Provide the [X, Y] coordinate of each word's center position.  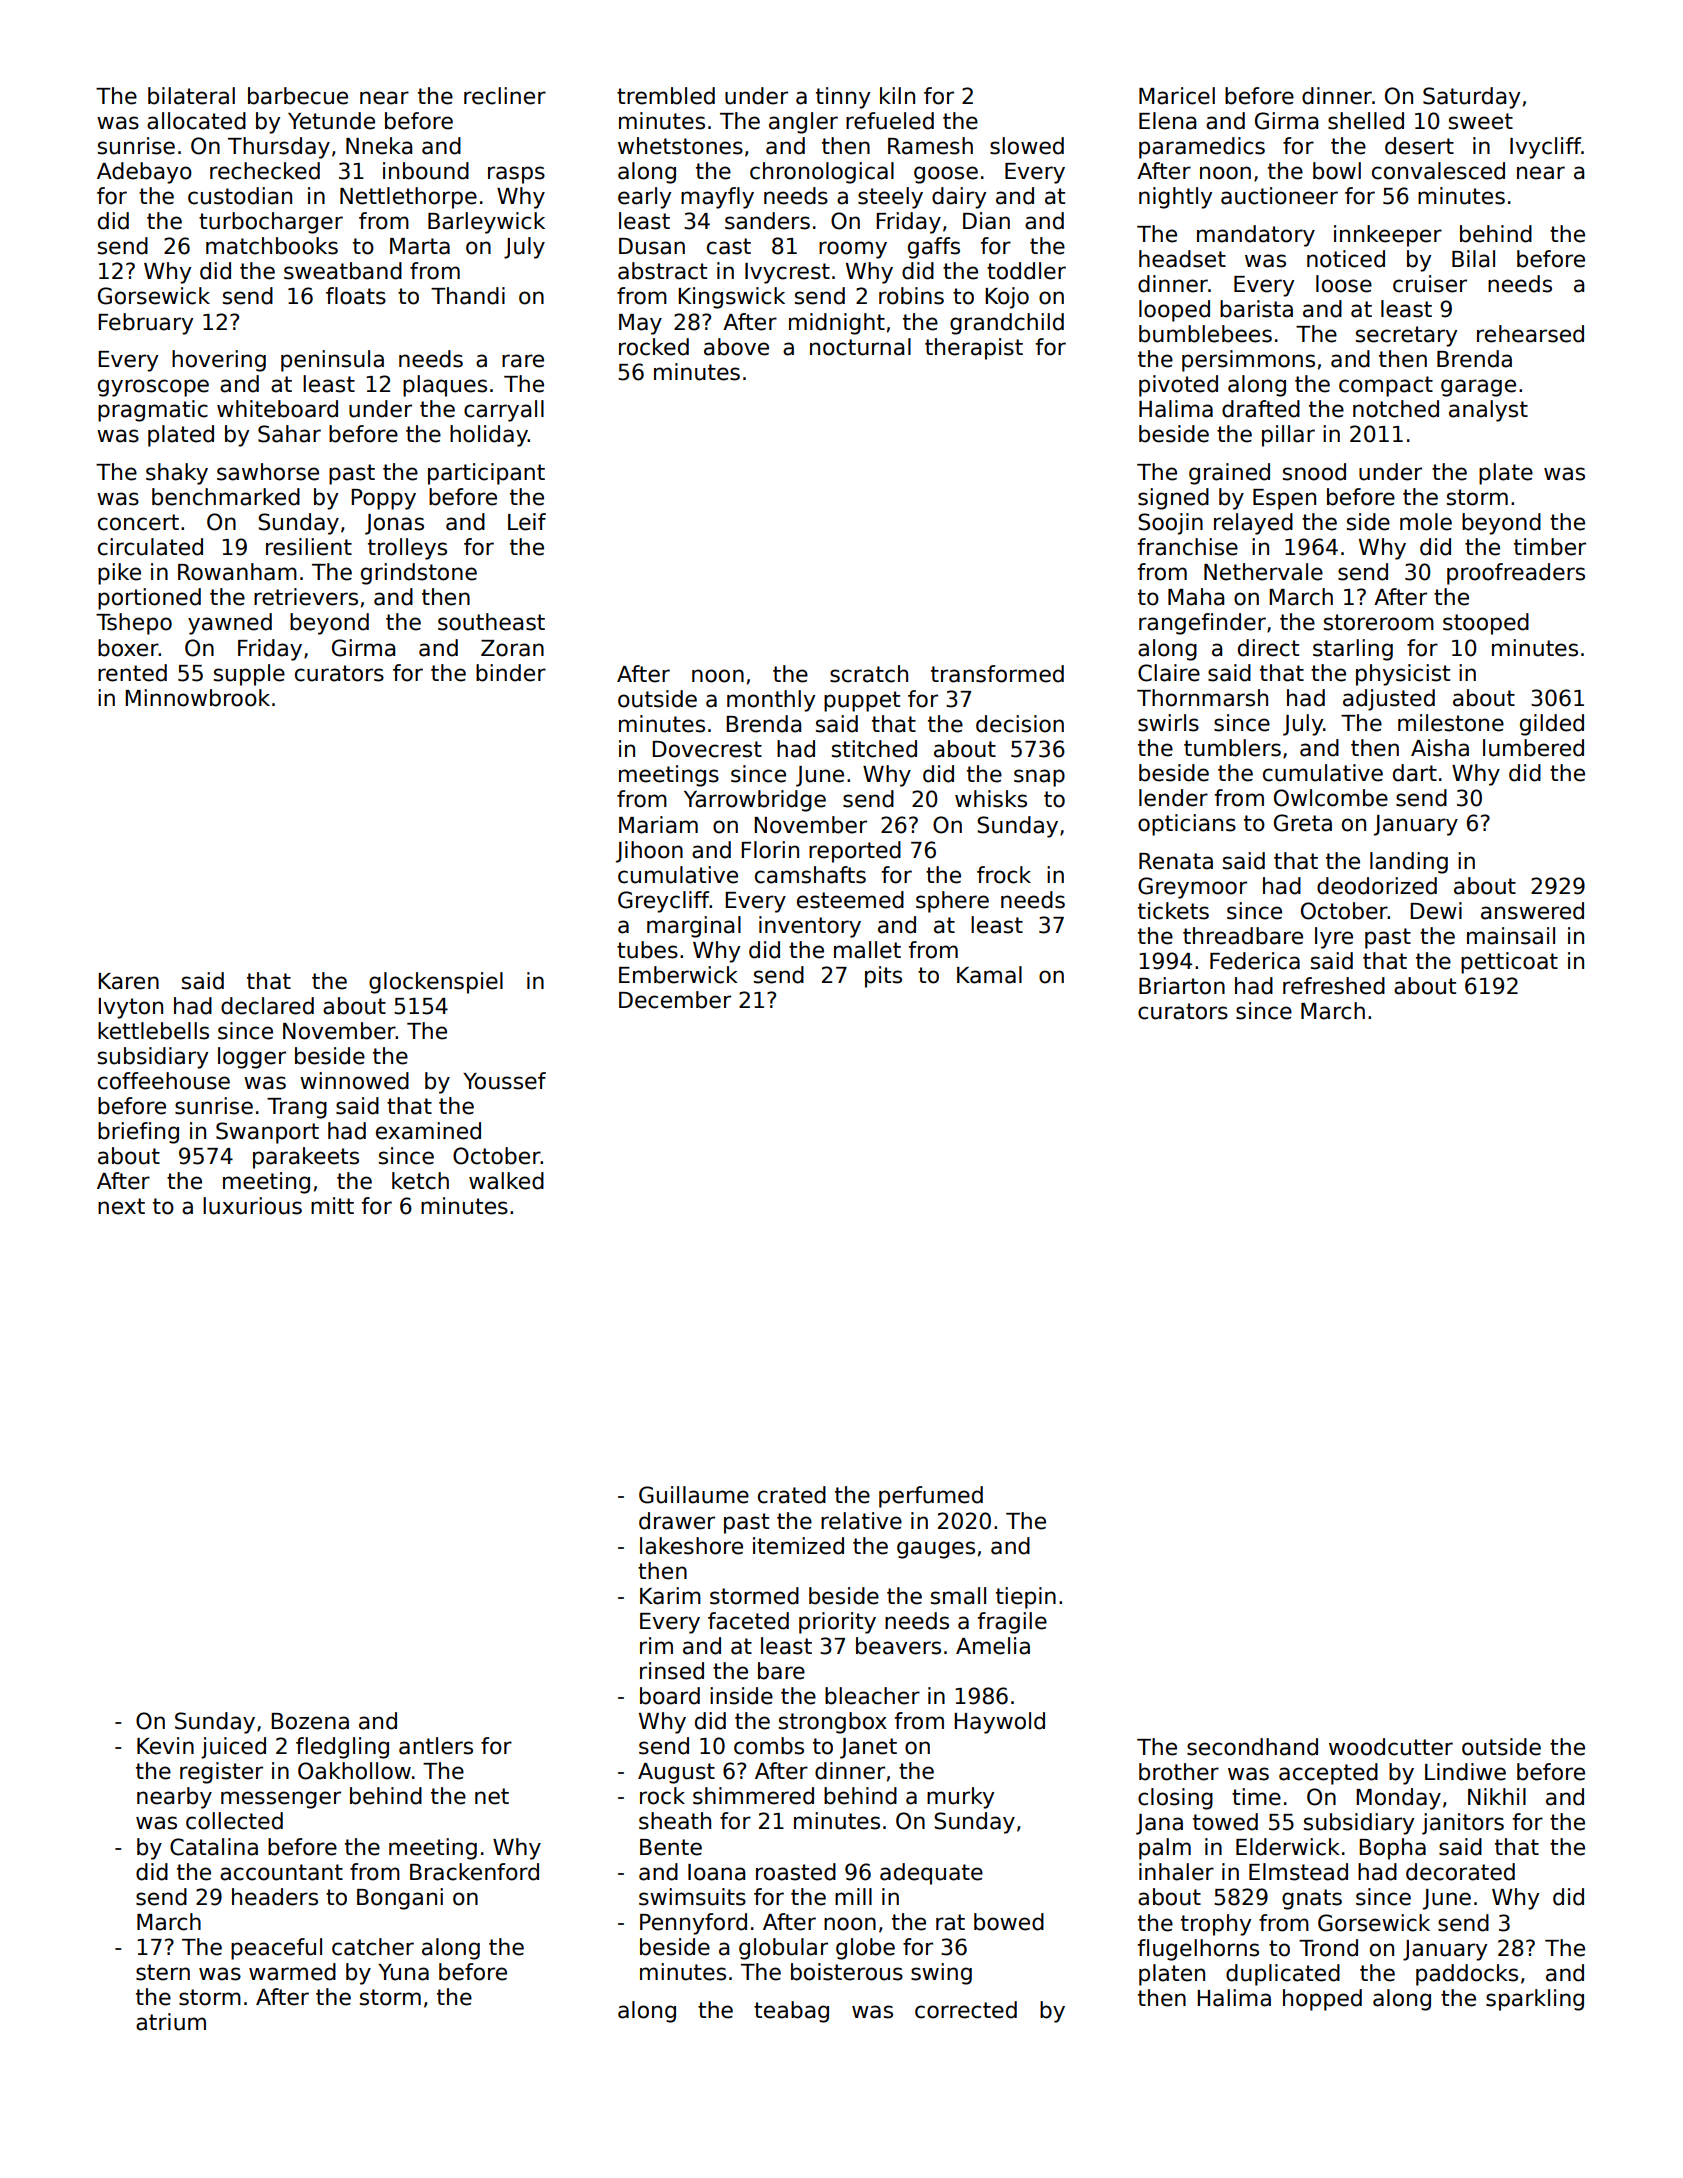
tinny [843, 98]
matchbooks [272, 246]
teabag [791, 2012]
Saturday [1471, 98]
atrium [171, 2022]
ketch [420, 1181]
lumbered [1533, 748]
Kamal [989, 975]
